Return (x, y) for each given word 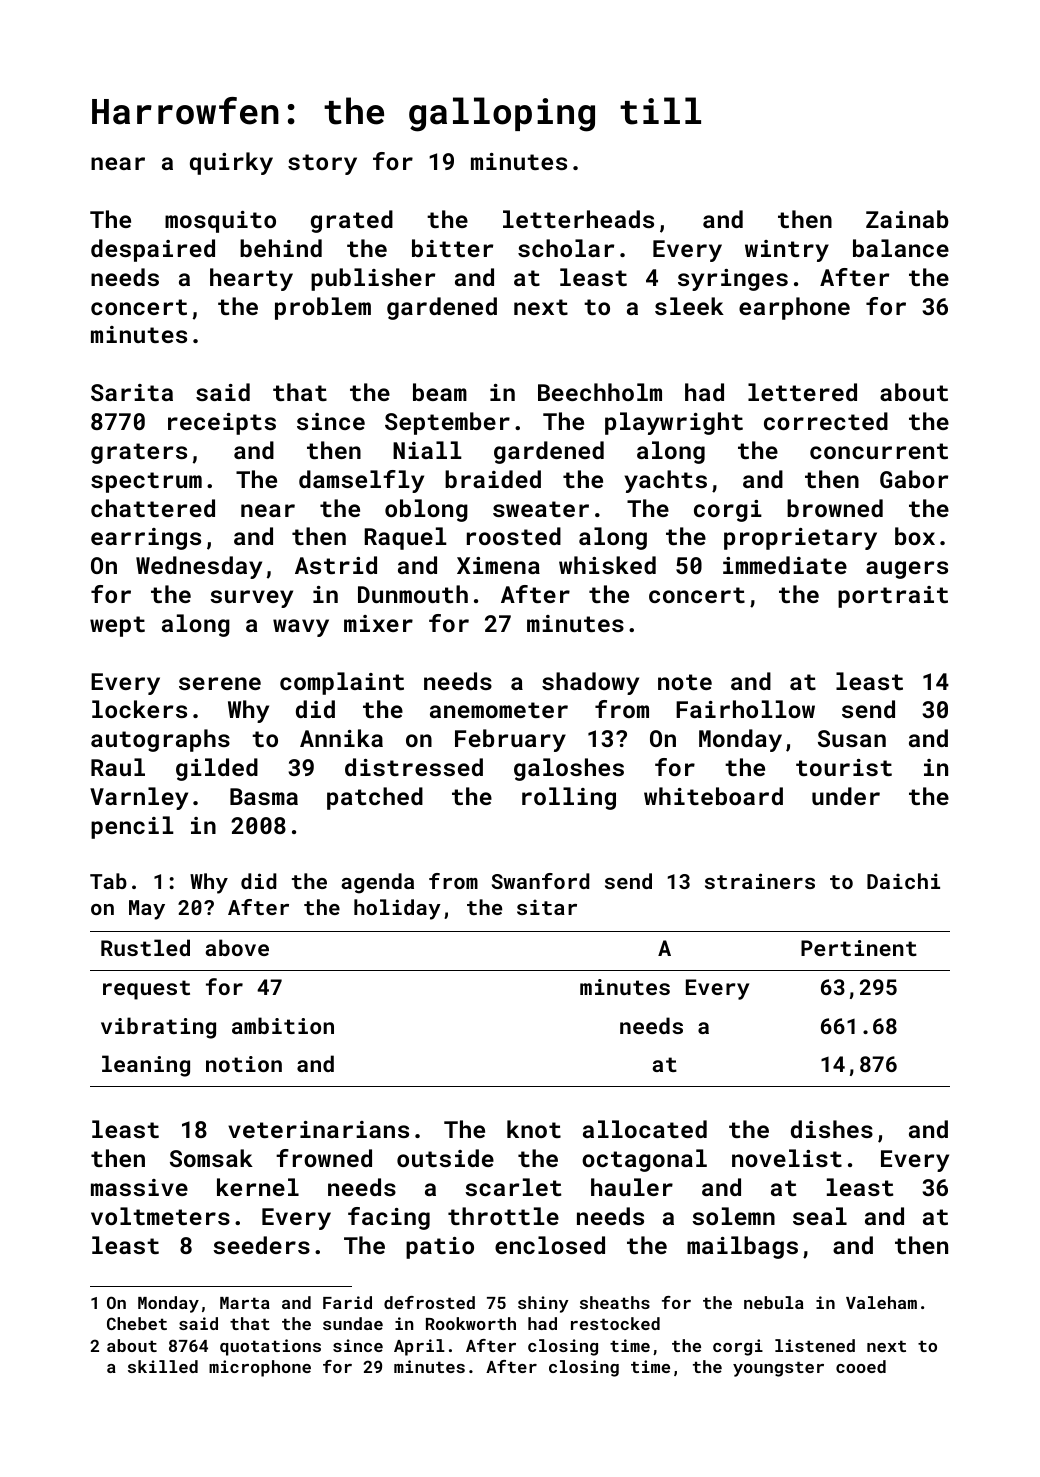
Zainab (907, 219)
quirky (231, 163)
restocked (615, 1323)
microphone (260, 1368)
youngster (778, 1369)
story (322, 164)
